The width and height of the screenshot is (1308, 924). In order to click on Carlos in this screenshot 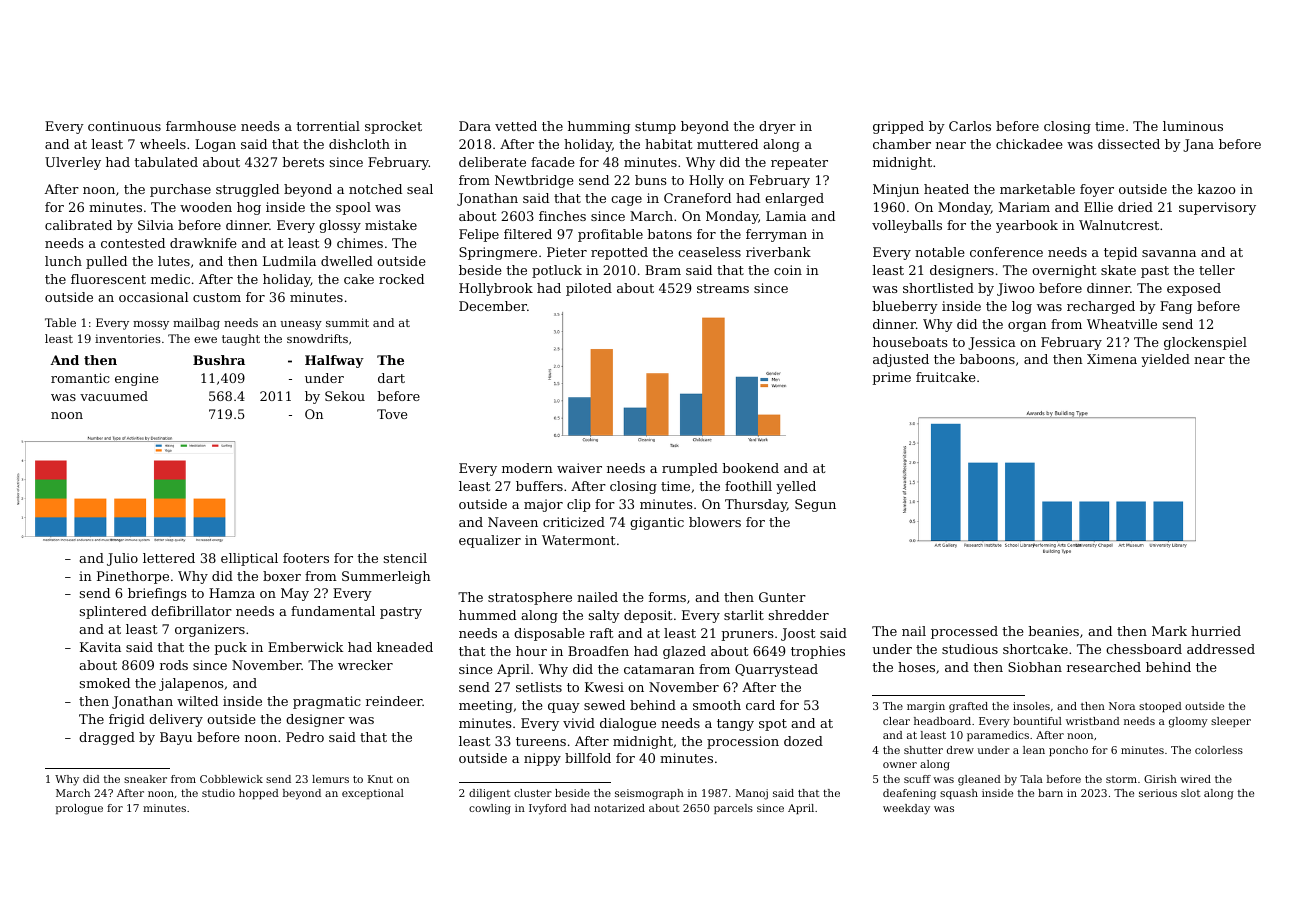, I will do `click(970, 126)`.
